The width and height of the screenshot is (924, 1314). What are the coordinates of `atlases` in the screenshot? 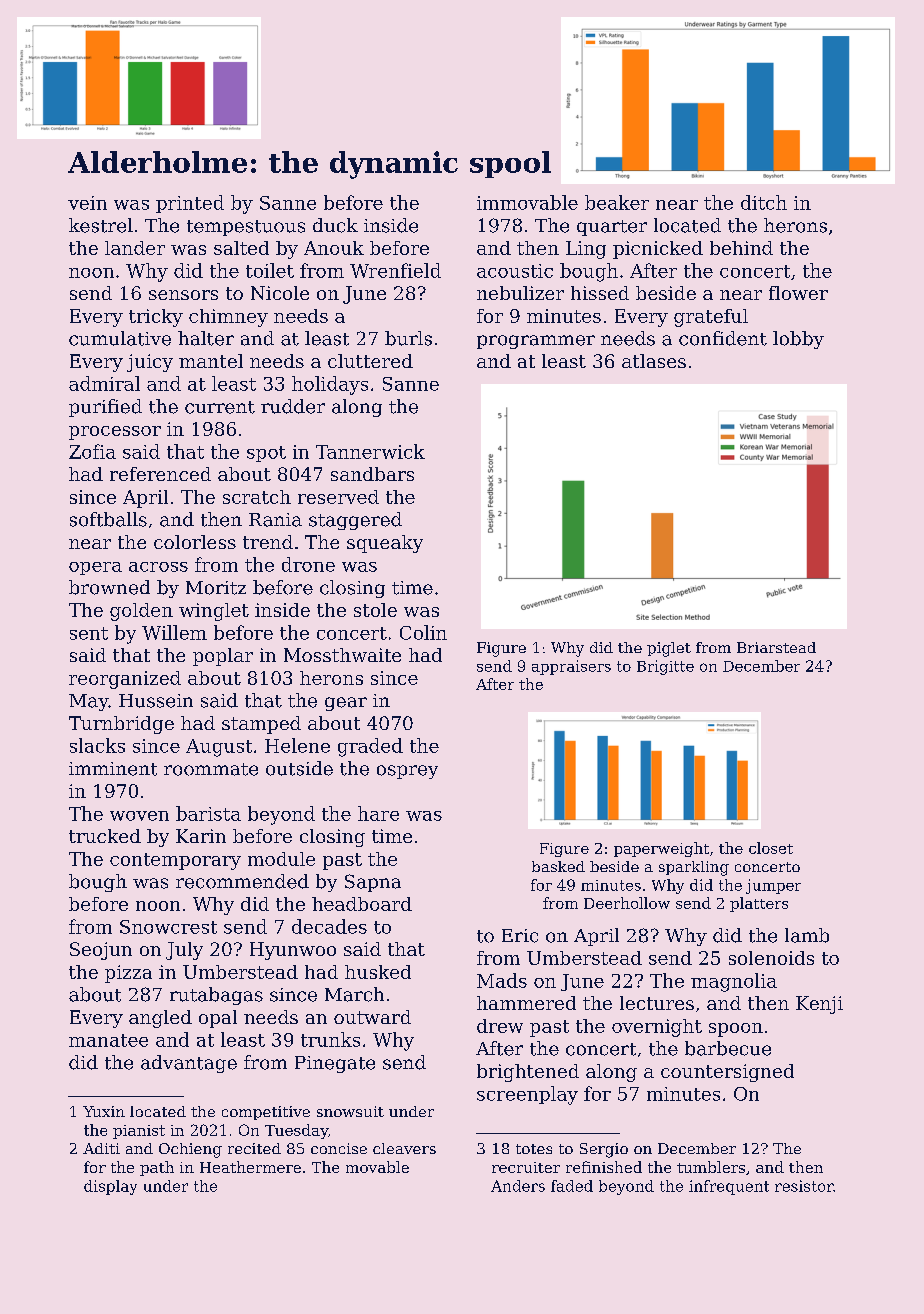 It's located at (654, 361).
